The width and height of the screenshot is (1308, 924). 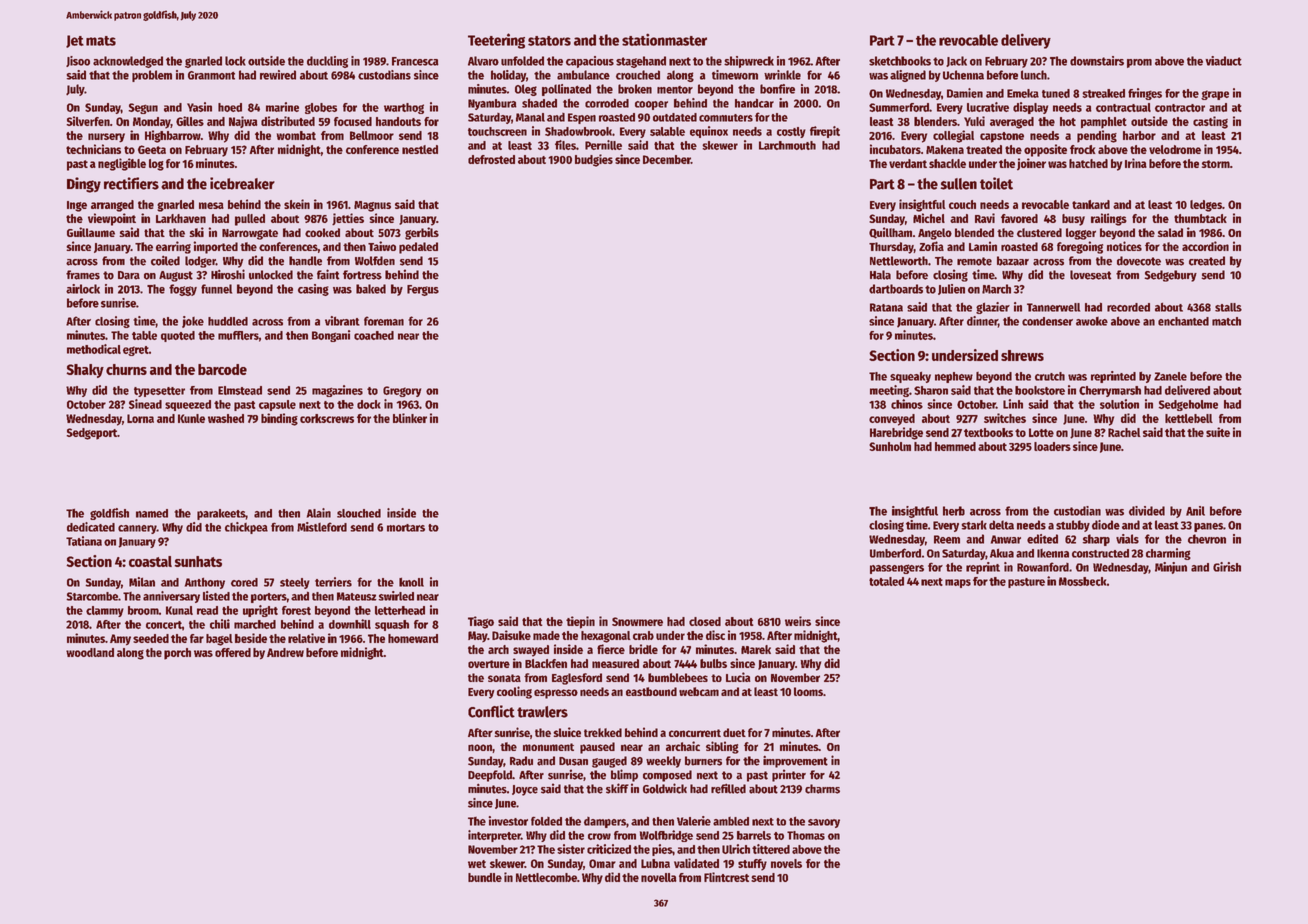 I want to click on novella, so click(x=659, y=877).
